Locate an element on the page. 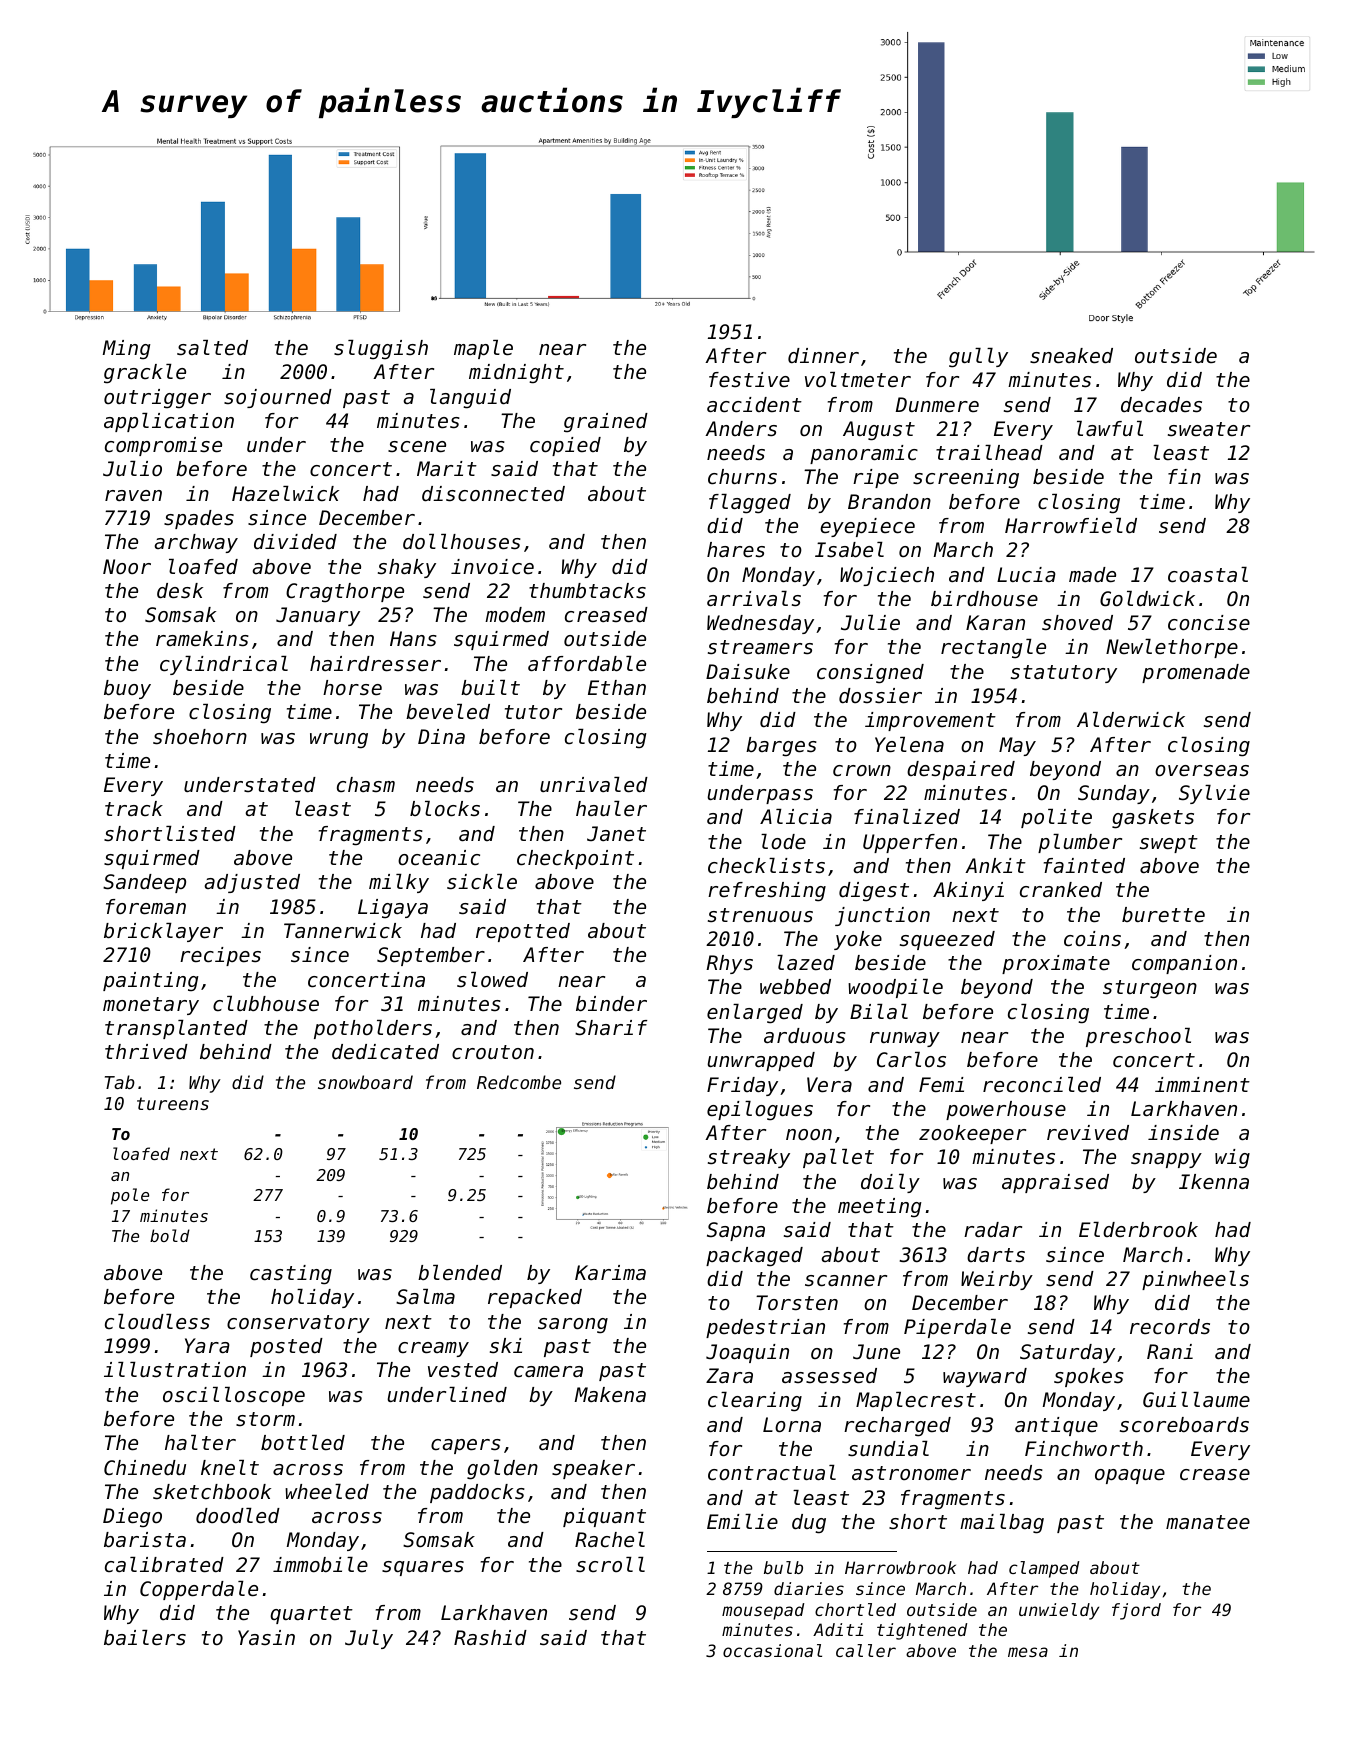  sturgeon is located at coordinates (1150, 989).
